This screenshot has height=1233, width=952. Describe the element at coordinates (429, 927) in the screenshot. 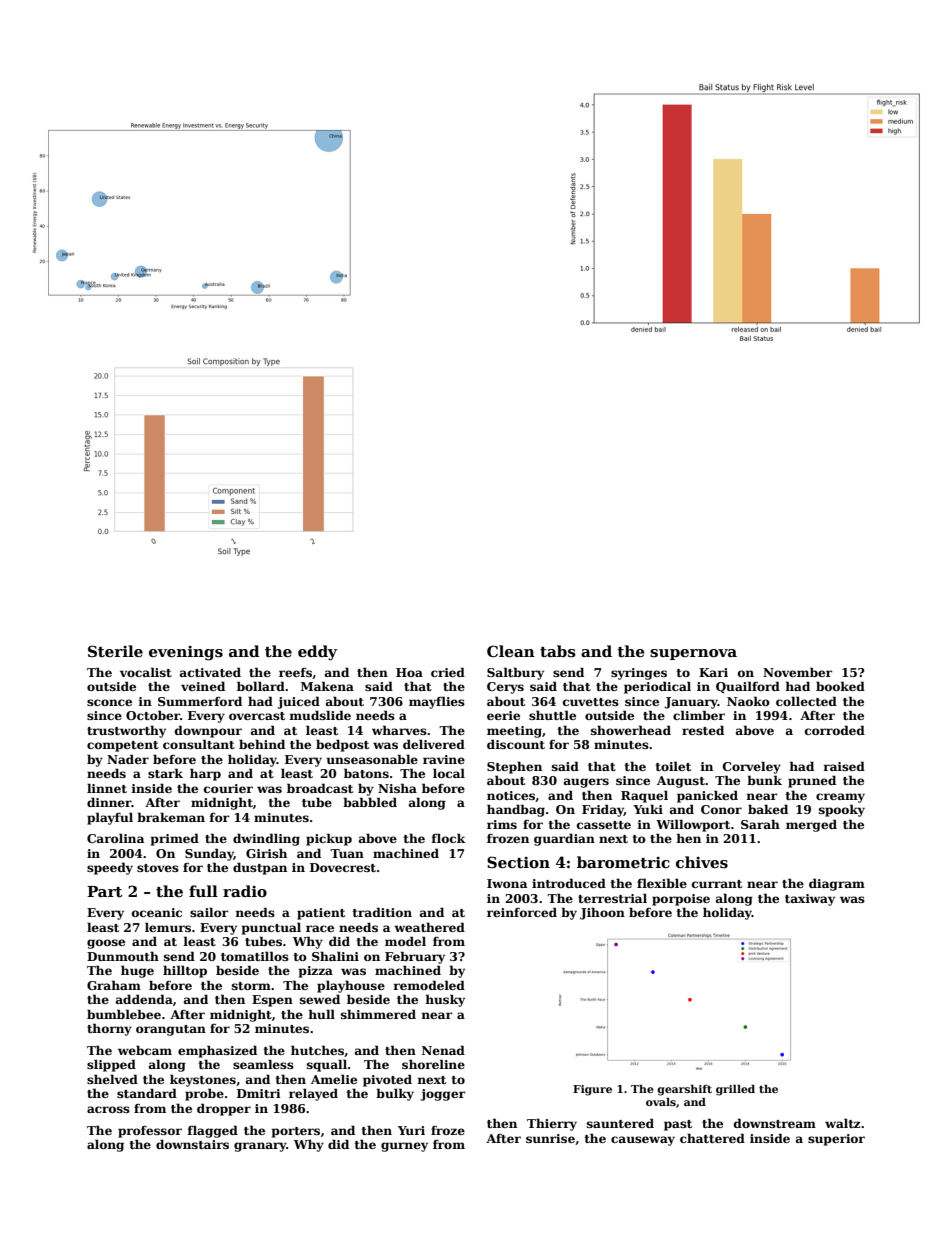

I see `weathered` at that location.
